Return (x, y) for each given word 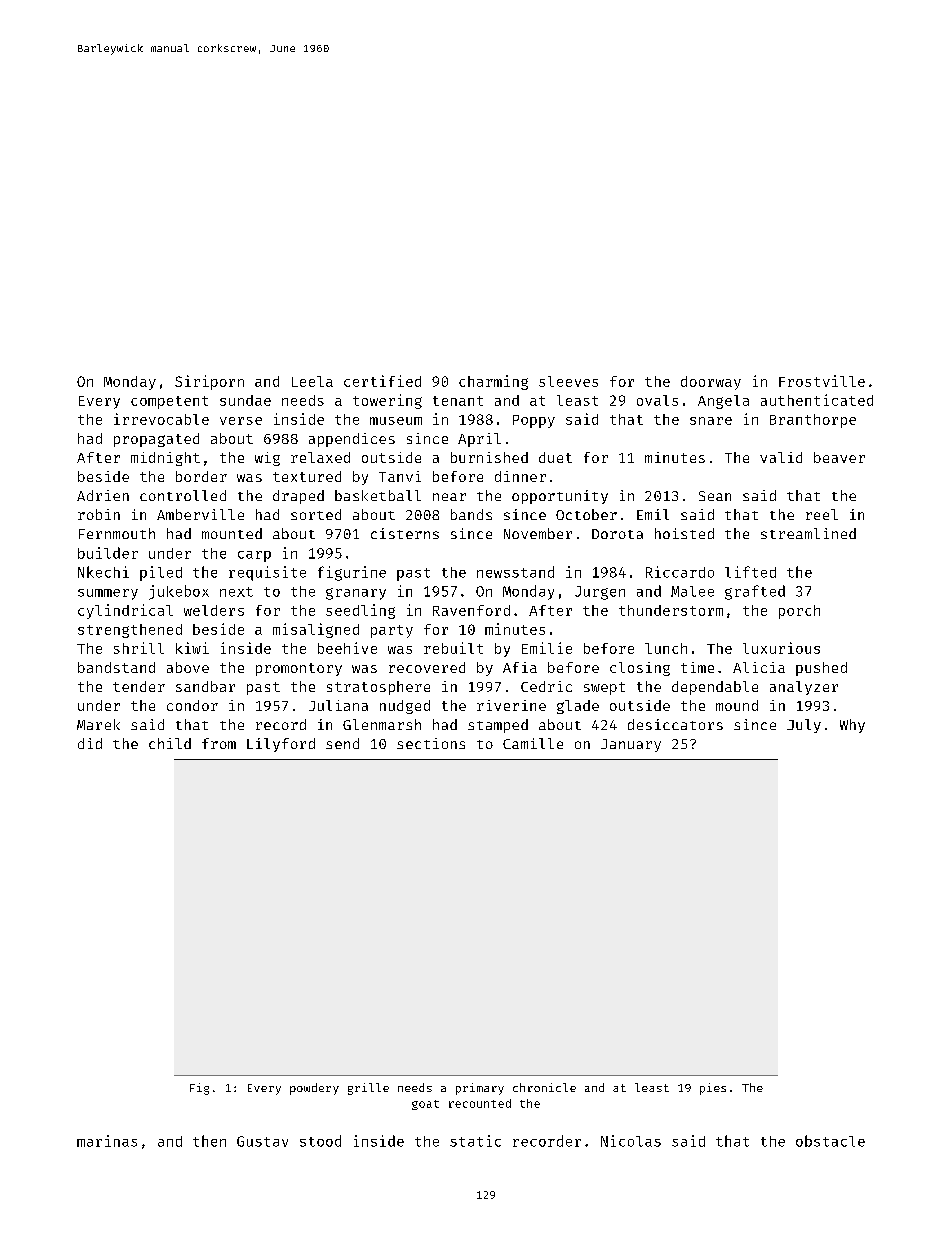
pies (713, 1089)
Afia (520, 667)
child (170, 743)
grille (368, 1089)
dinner (520, 476)
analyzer (804, 688)
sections (431, 743)
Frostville (822, 381)
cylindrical (125, 611)
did (90, 743)
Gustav (262, 1141)
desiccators (675, 724)
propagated (156, 440)
